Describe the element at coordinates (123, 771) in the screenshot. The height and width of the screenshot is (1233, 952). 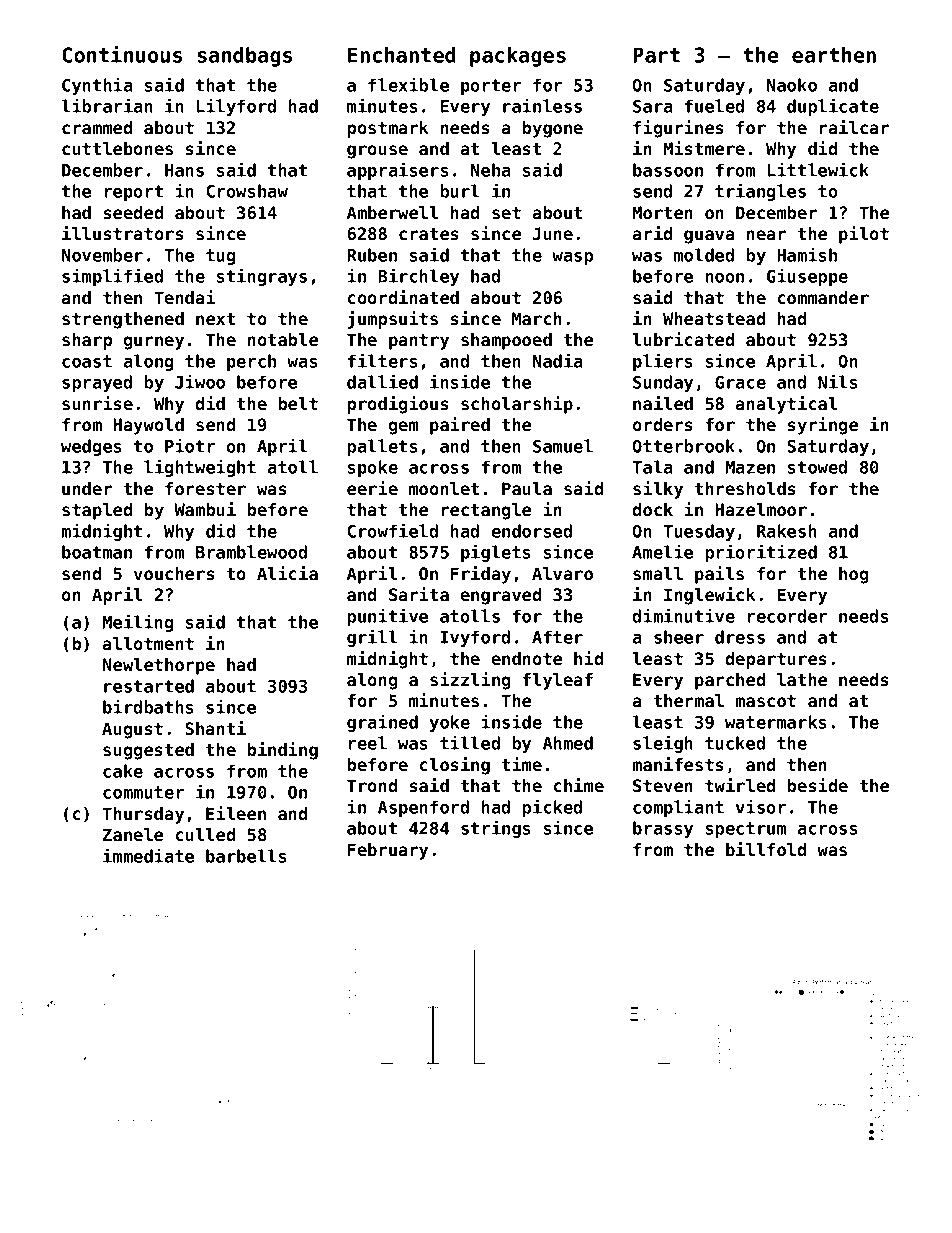
I see `cake` at that location.
